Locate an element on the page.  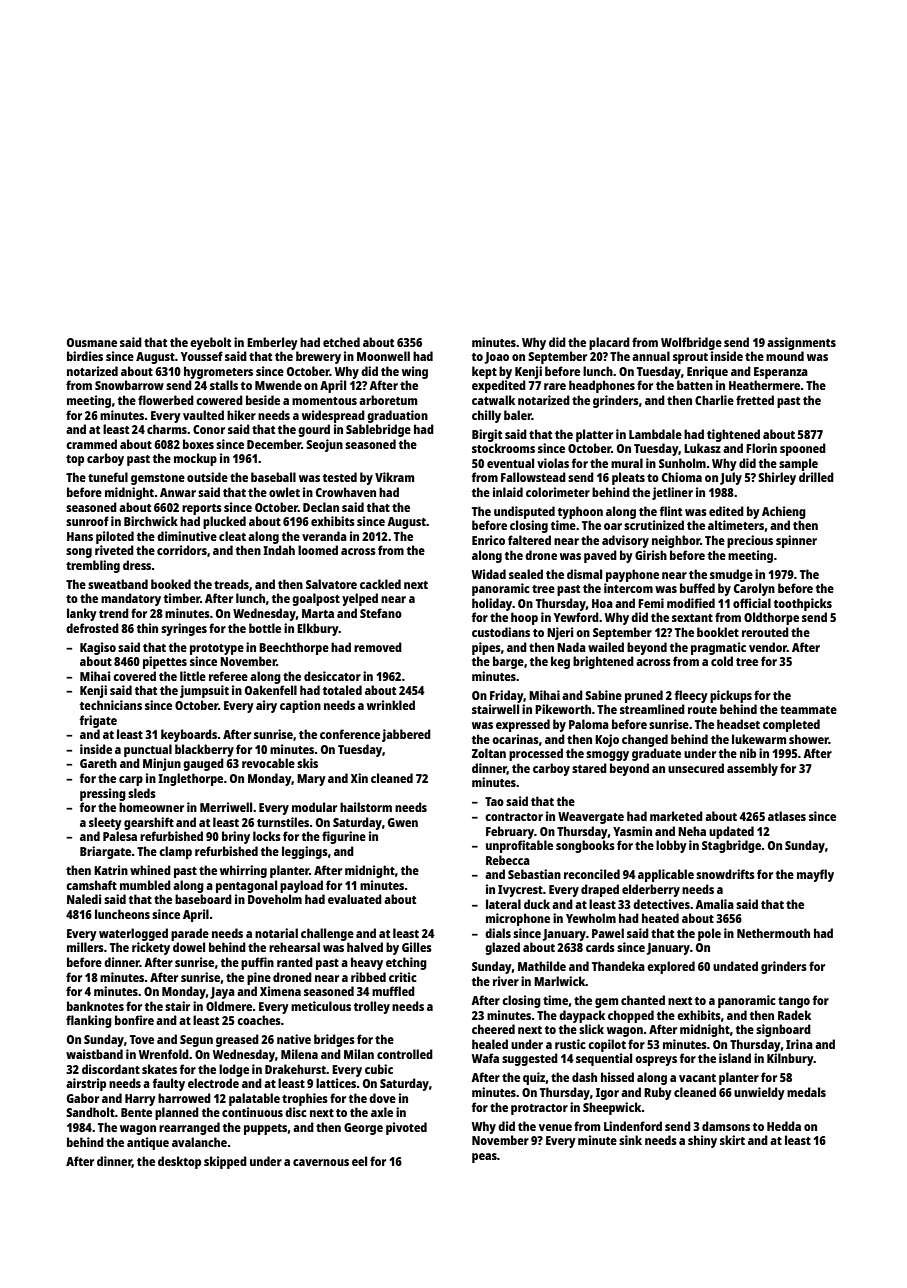
assignments is located at coordinates (801, 343).
